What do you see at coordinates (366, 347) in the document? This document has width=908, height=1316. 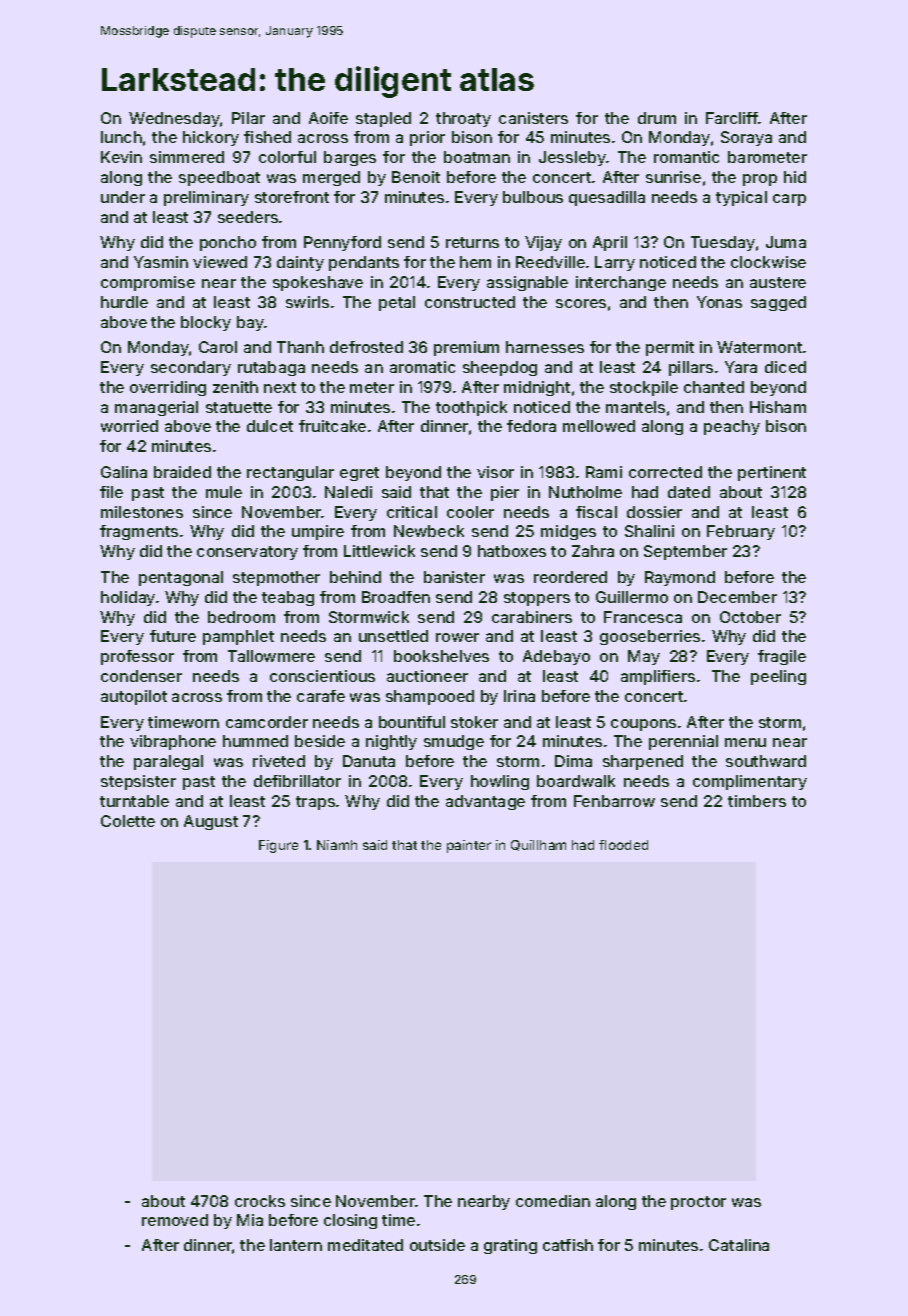 I see `defrosted` at bounding box center [366, 347].
